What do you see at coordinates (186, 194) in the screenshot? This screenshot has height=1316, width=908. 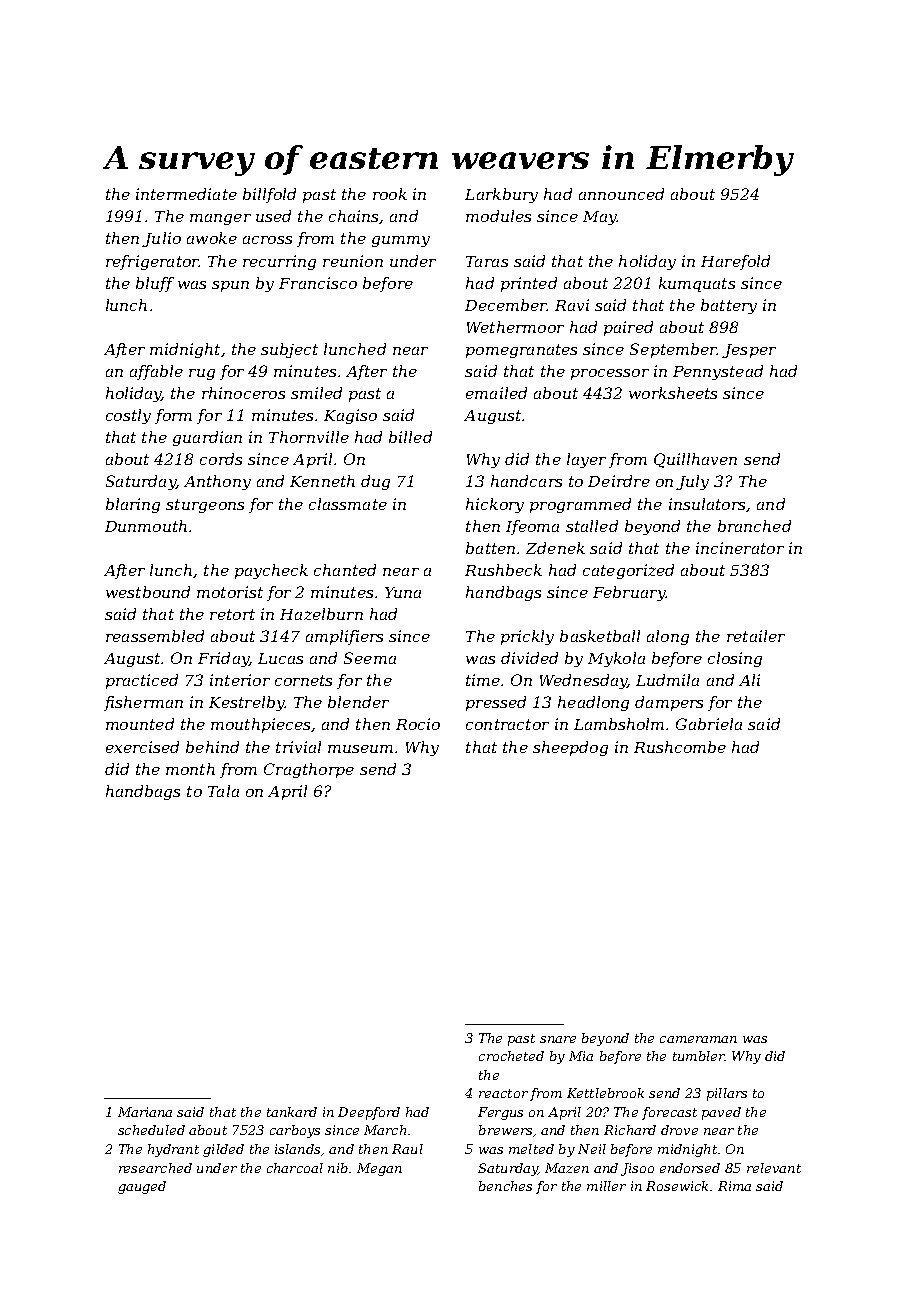 I see `intermediate` at bounding box center [186, 194].
